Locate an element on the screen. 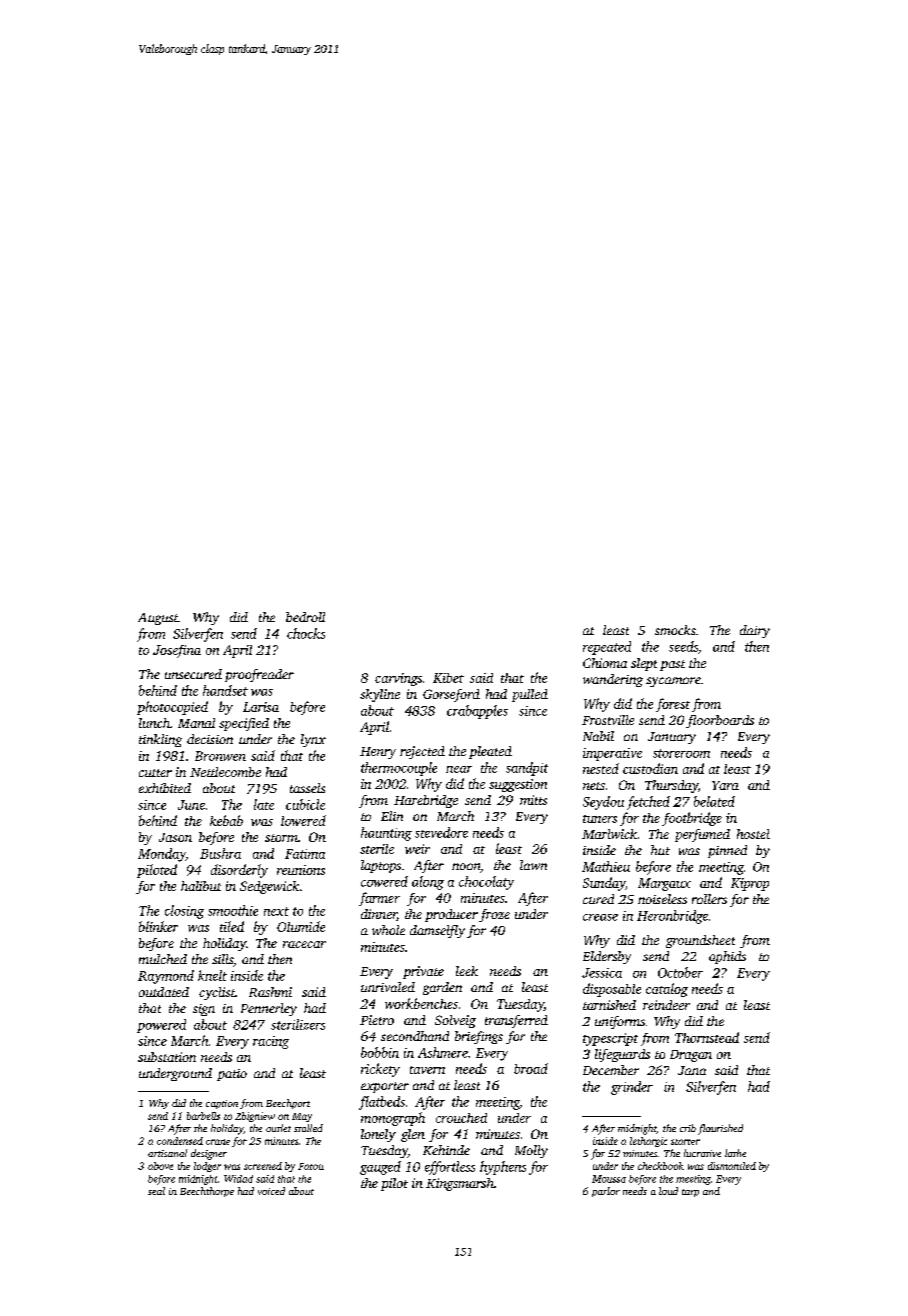  Kiprop is located at coordinates (750, 884).
